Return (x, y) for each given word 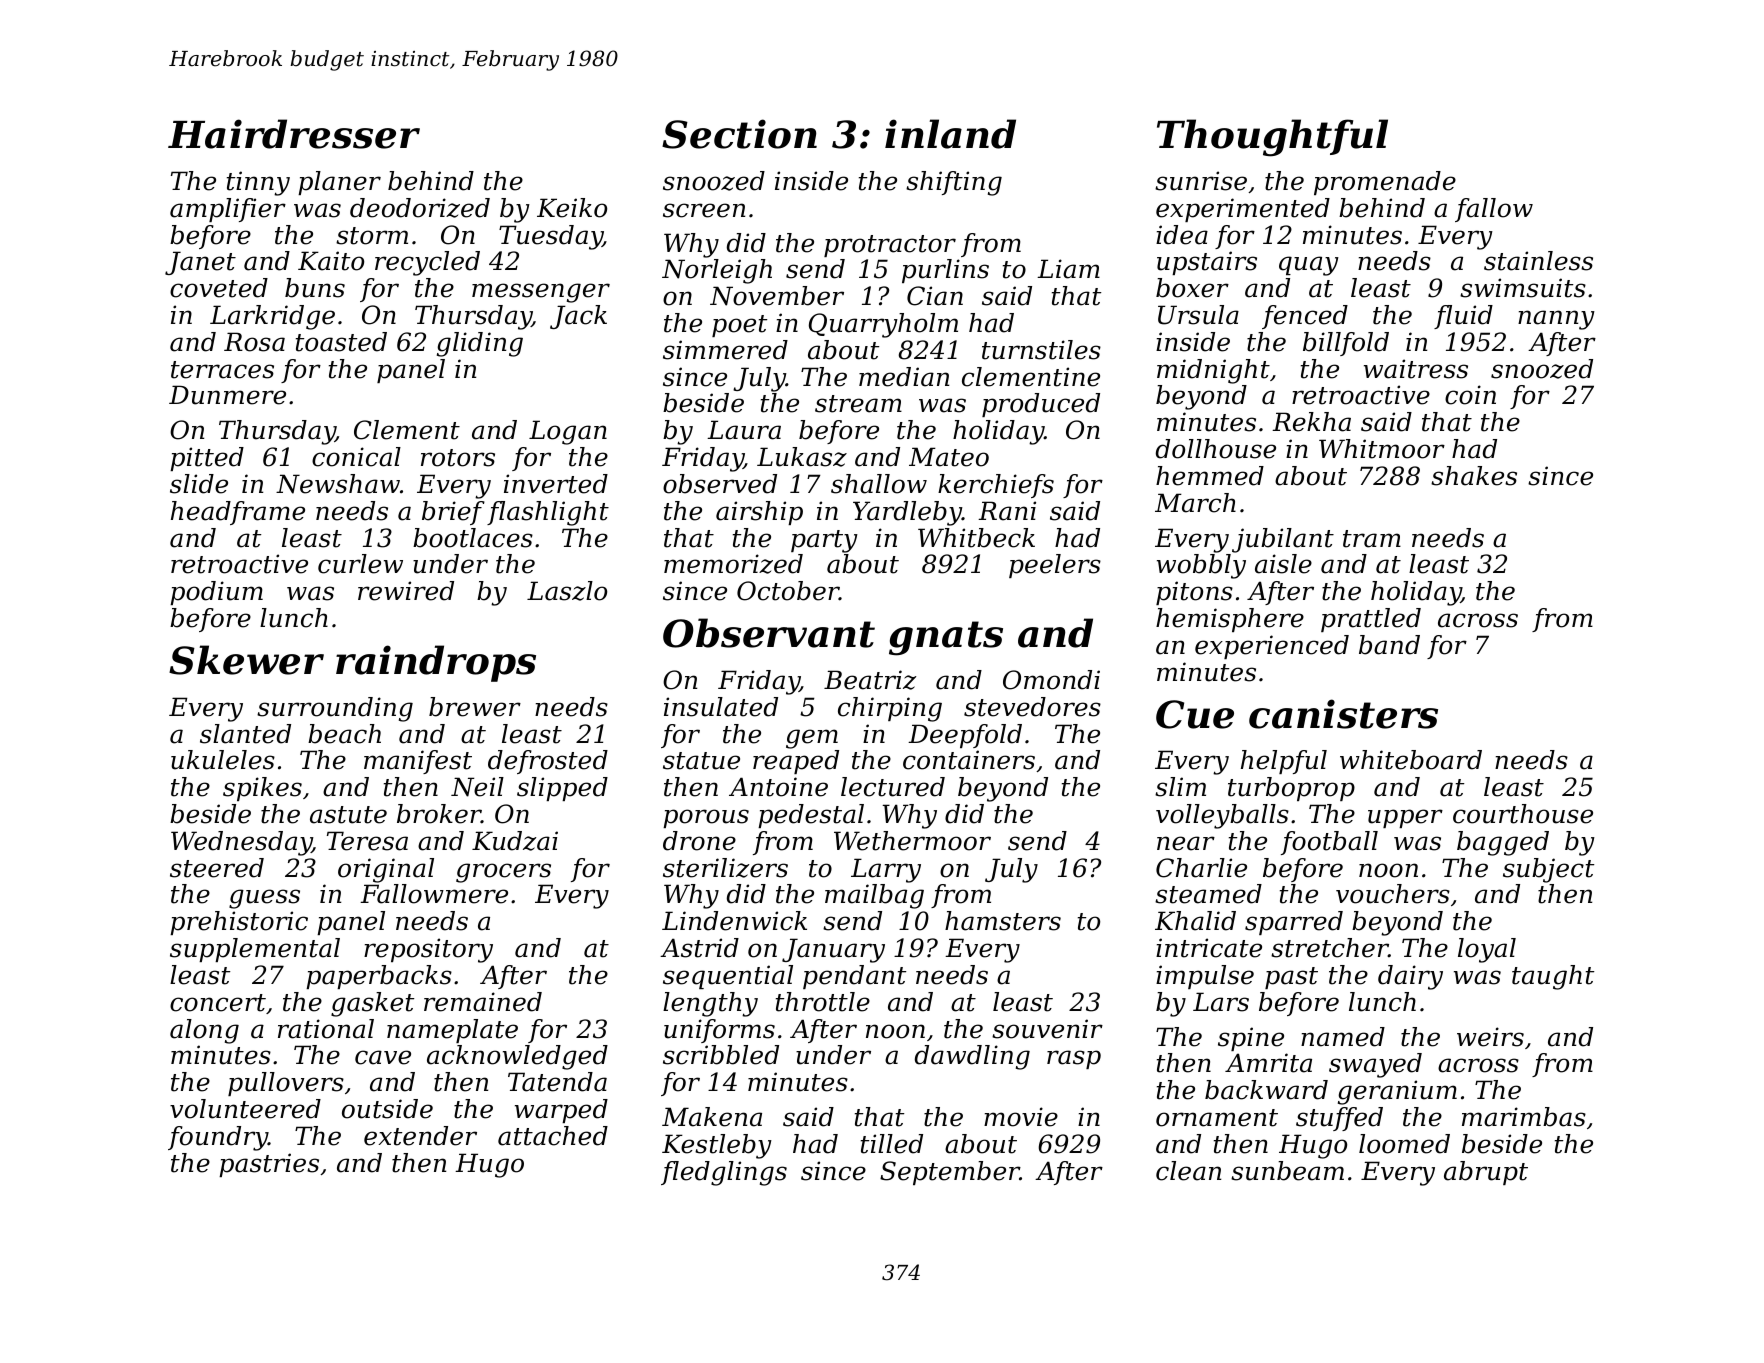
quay (1309, 266)
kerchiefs (996, 486)
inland (950, 134)
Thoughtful (1272, 138)
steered (217, 868)
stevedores (1032, 707)
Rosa (254, 342)
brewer (475, 707)
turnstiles (1041, 350)
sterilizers (725, 868)
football (1329, 843)
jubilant (1283, 540)
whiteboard (1411, 760)
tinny (258, 183)
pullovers (286, 1084)
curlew (360, 564)
